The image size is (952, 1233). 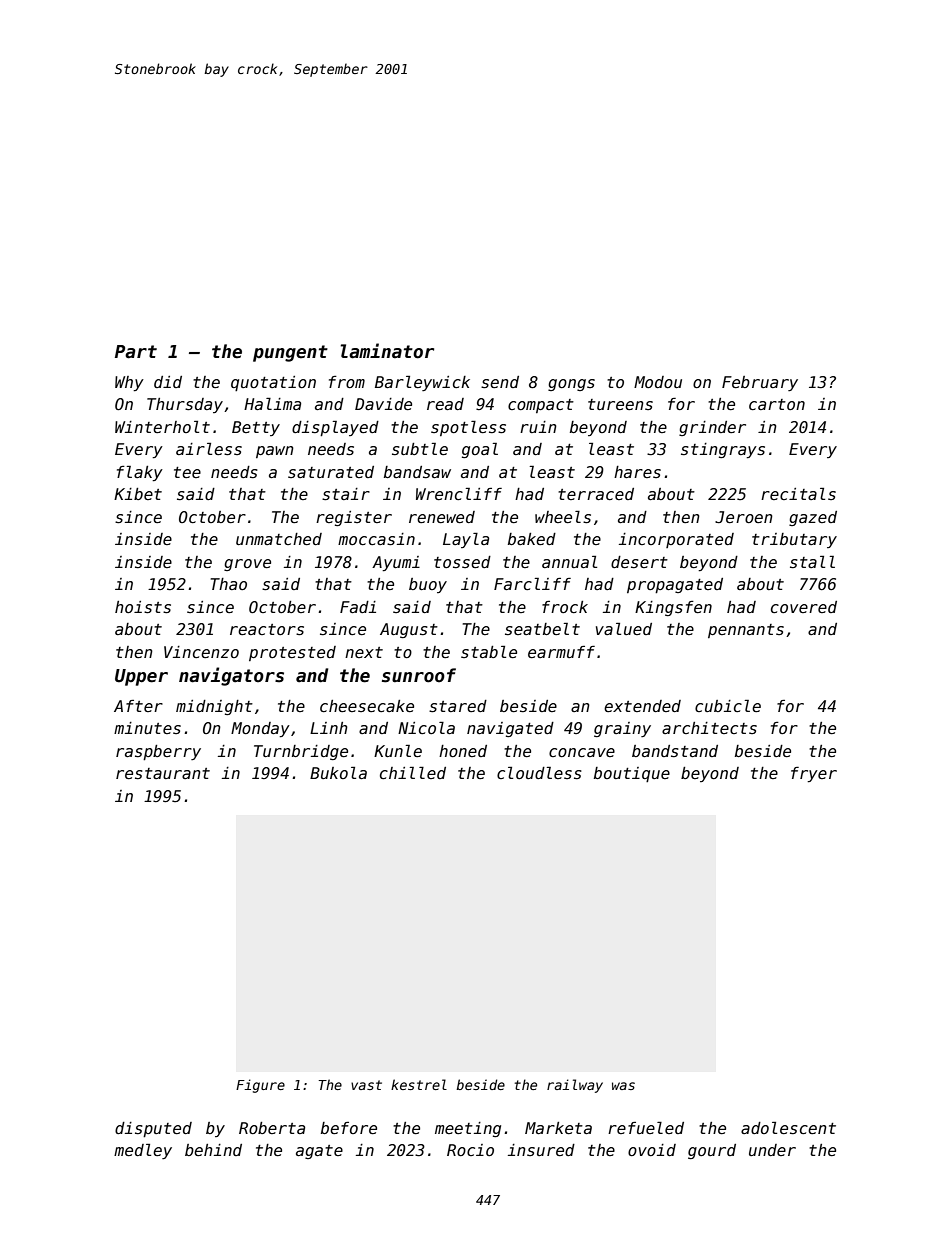 What do you see at coordinates (658, 382) in the image?
I see `Modou` at bounding box center [658, 382].
